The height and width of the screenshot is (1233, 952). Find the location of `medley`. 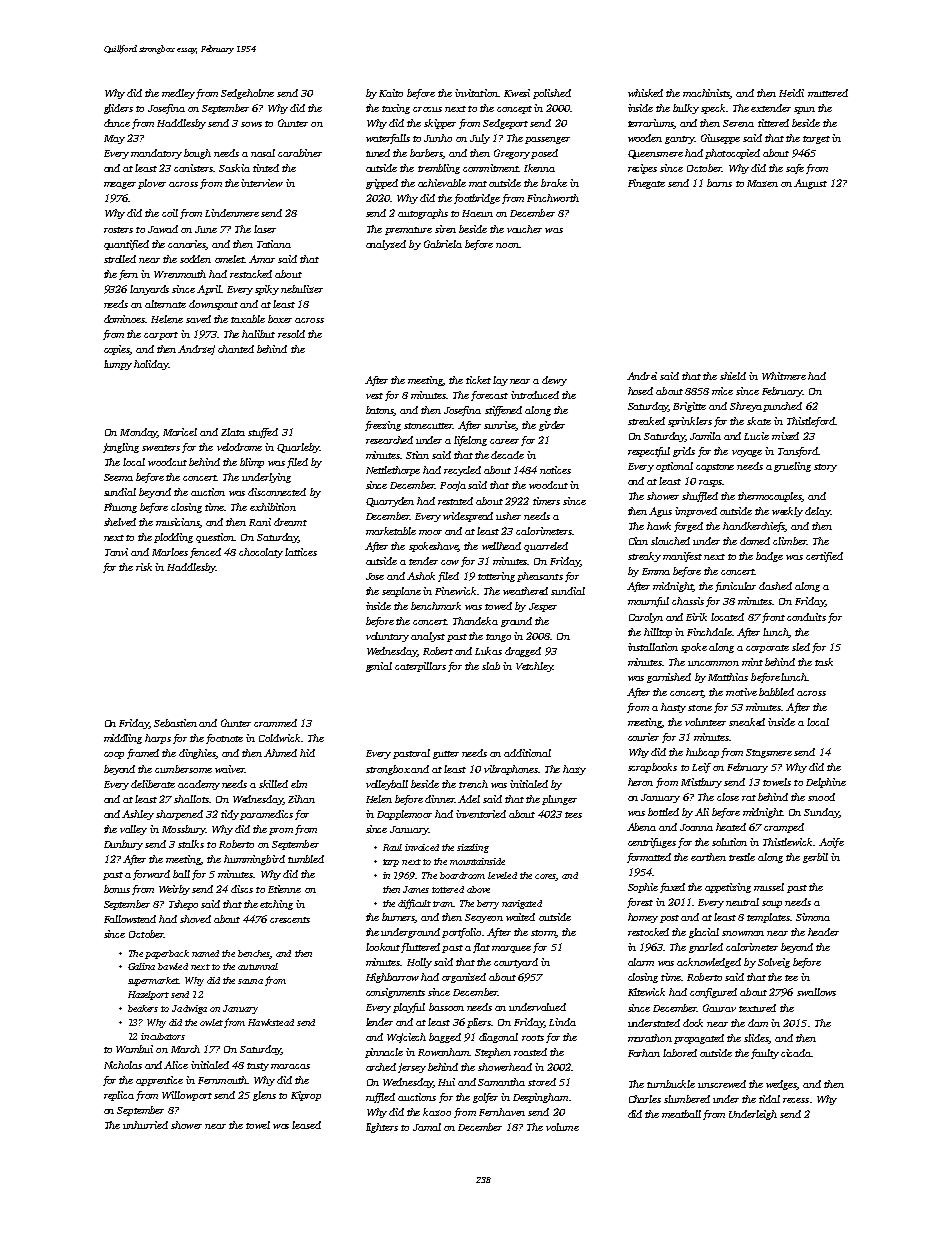

medley is located at coordinates (178, 94).
